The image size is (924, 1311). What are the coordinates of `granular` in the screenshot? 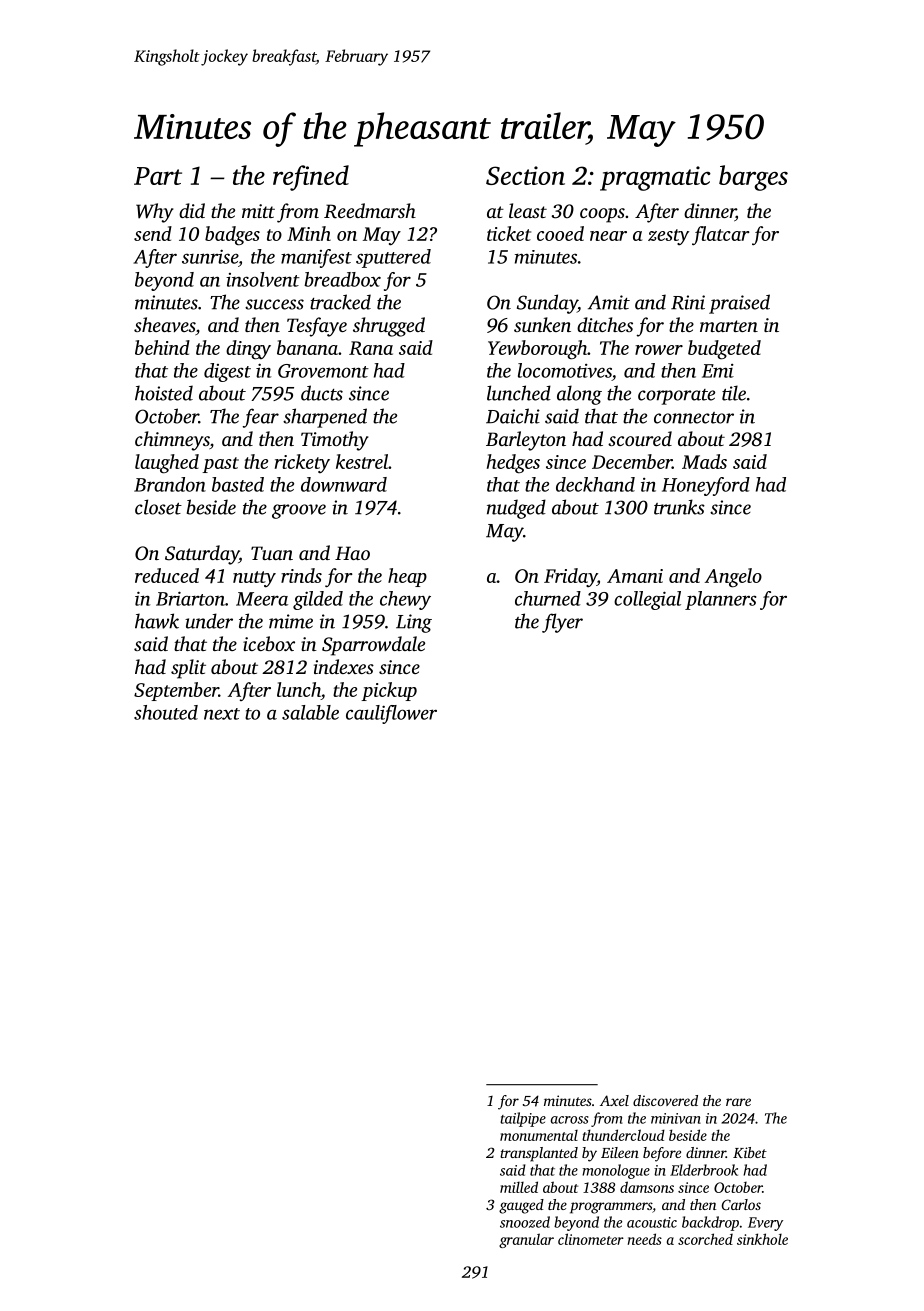 It's located at (526, 1240).
